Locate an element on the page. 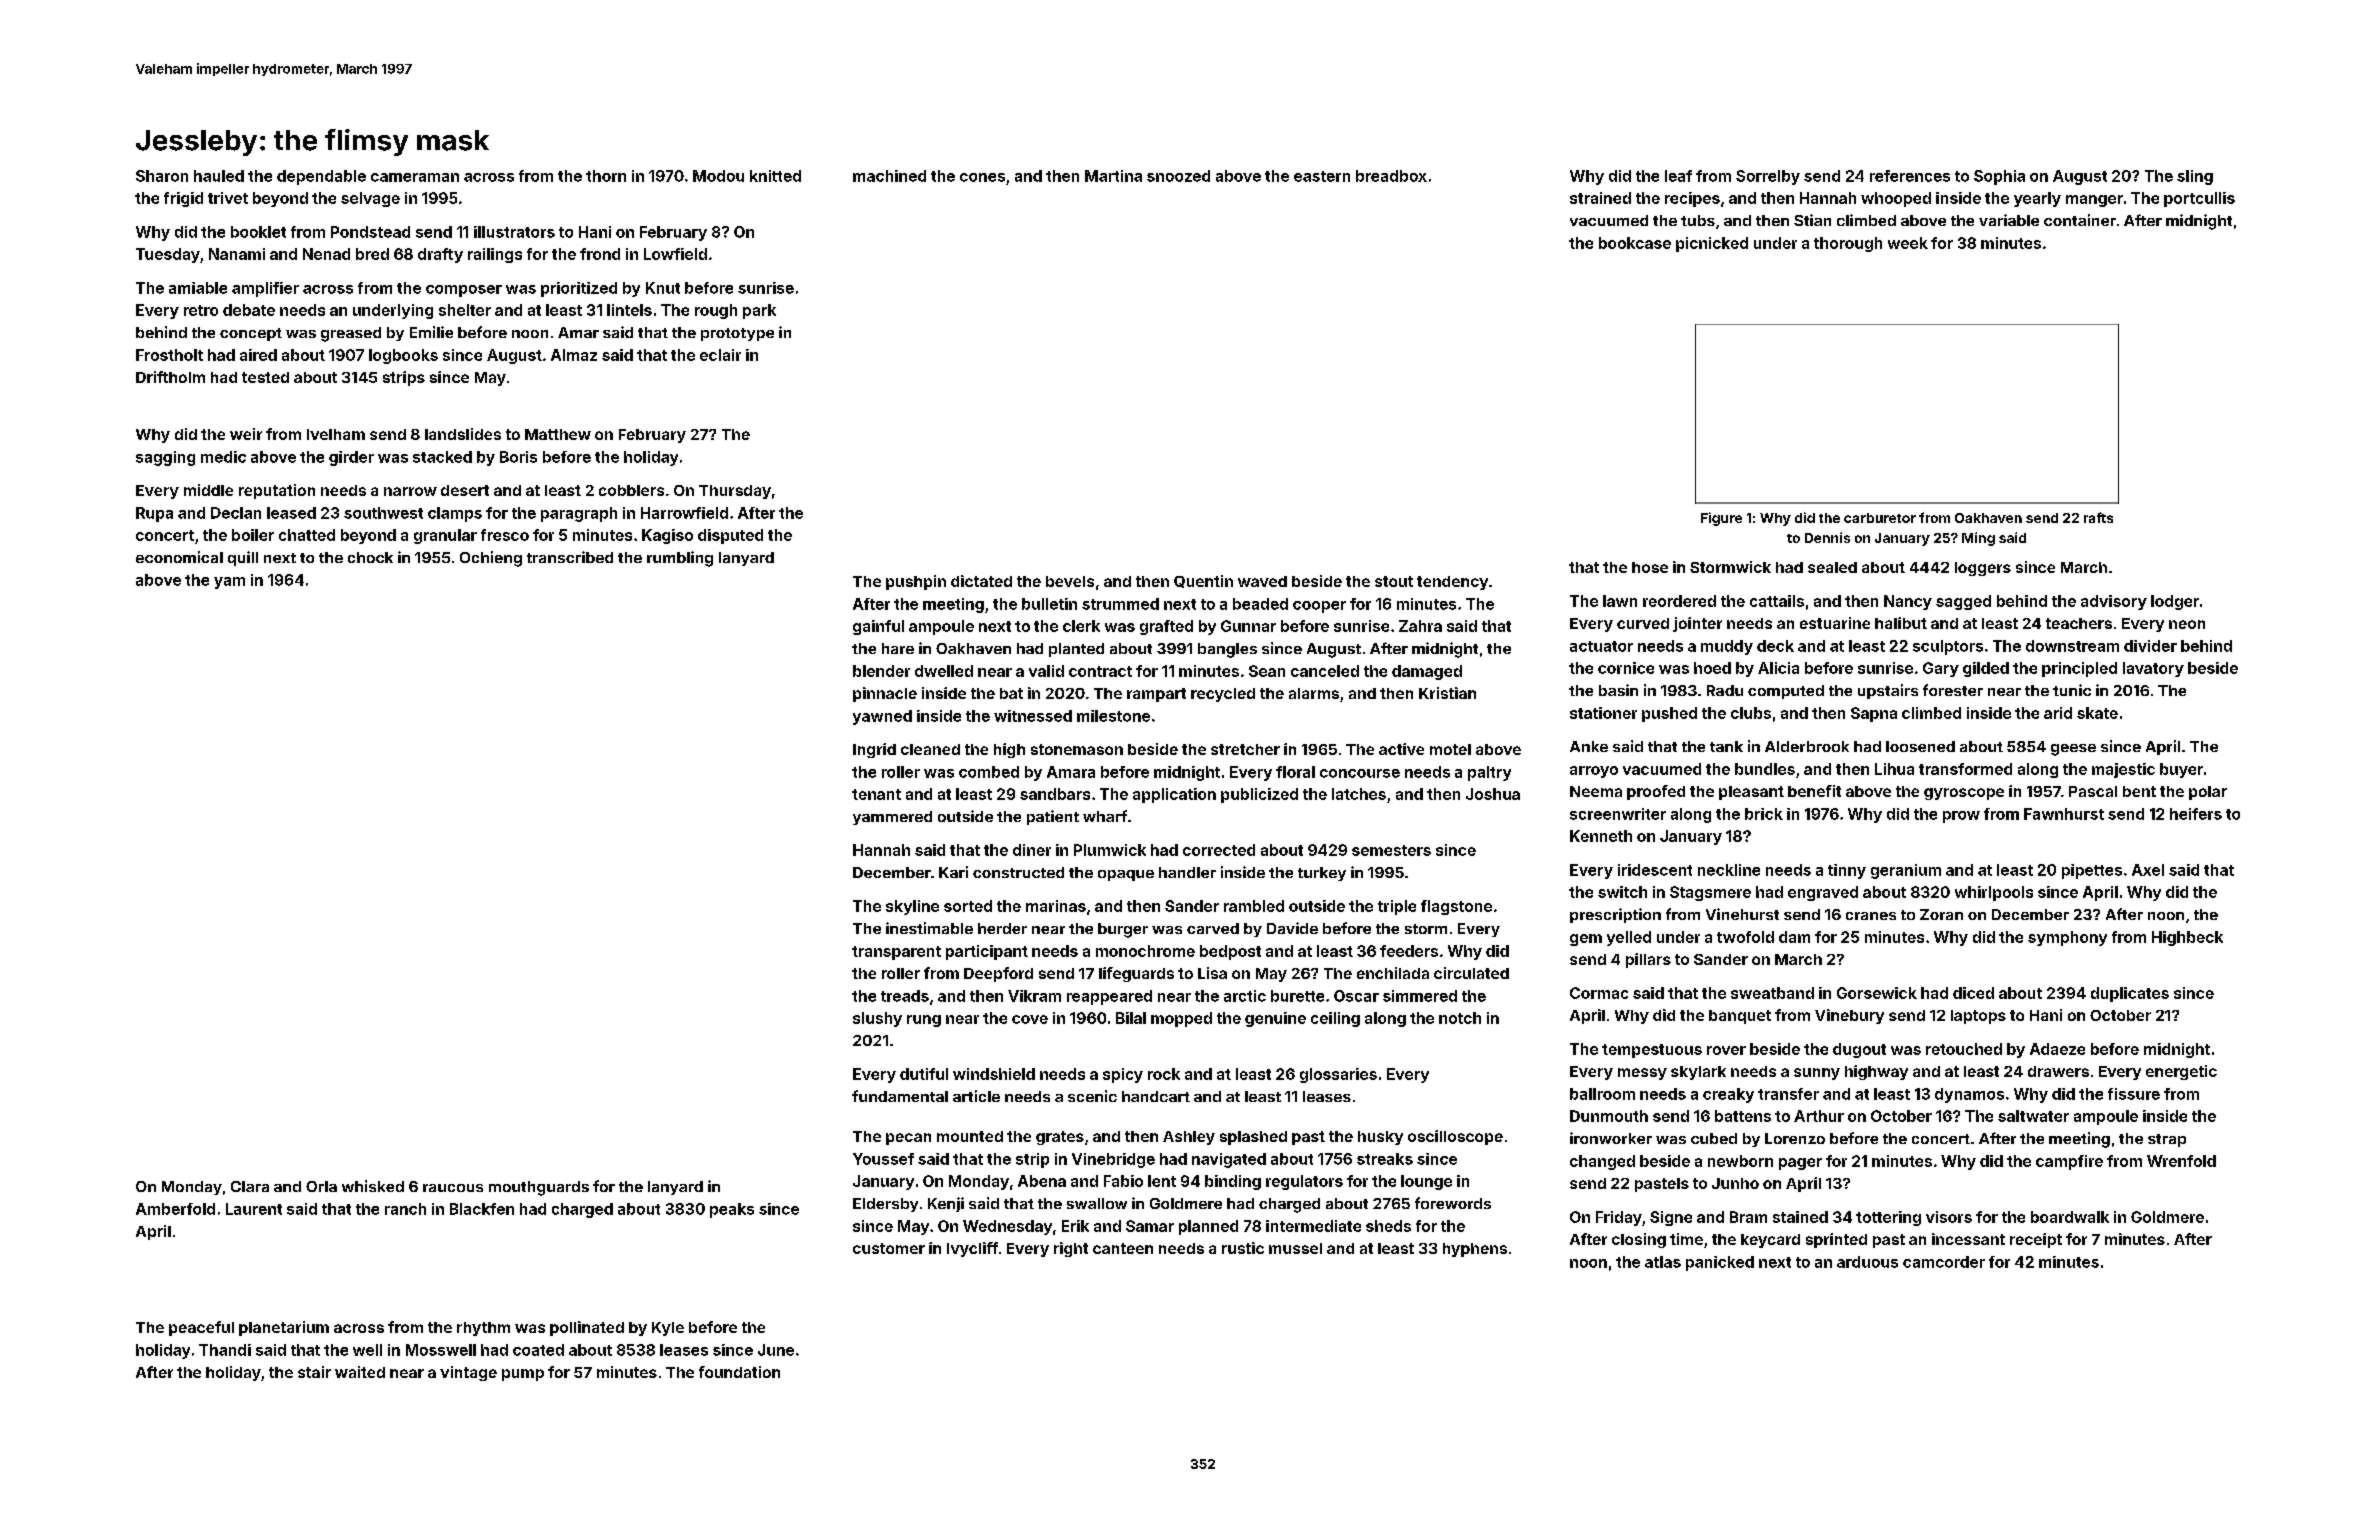 Image resolution: width=2380 pixels, height=1540 pixels. atlas is located at coordinates (1663, 1262).
